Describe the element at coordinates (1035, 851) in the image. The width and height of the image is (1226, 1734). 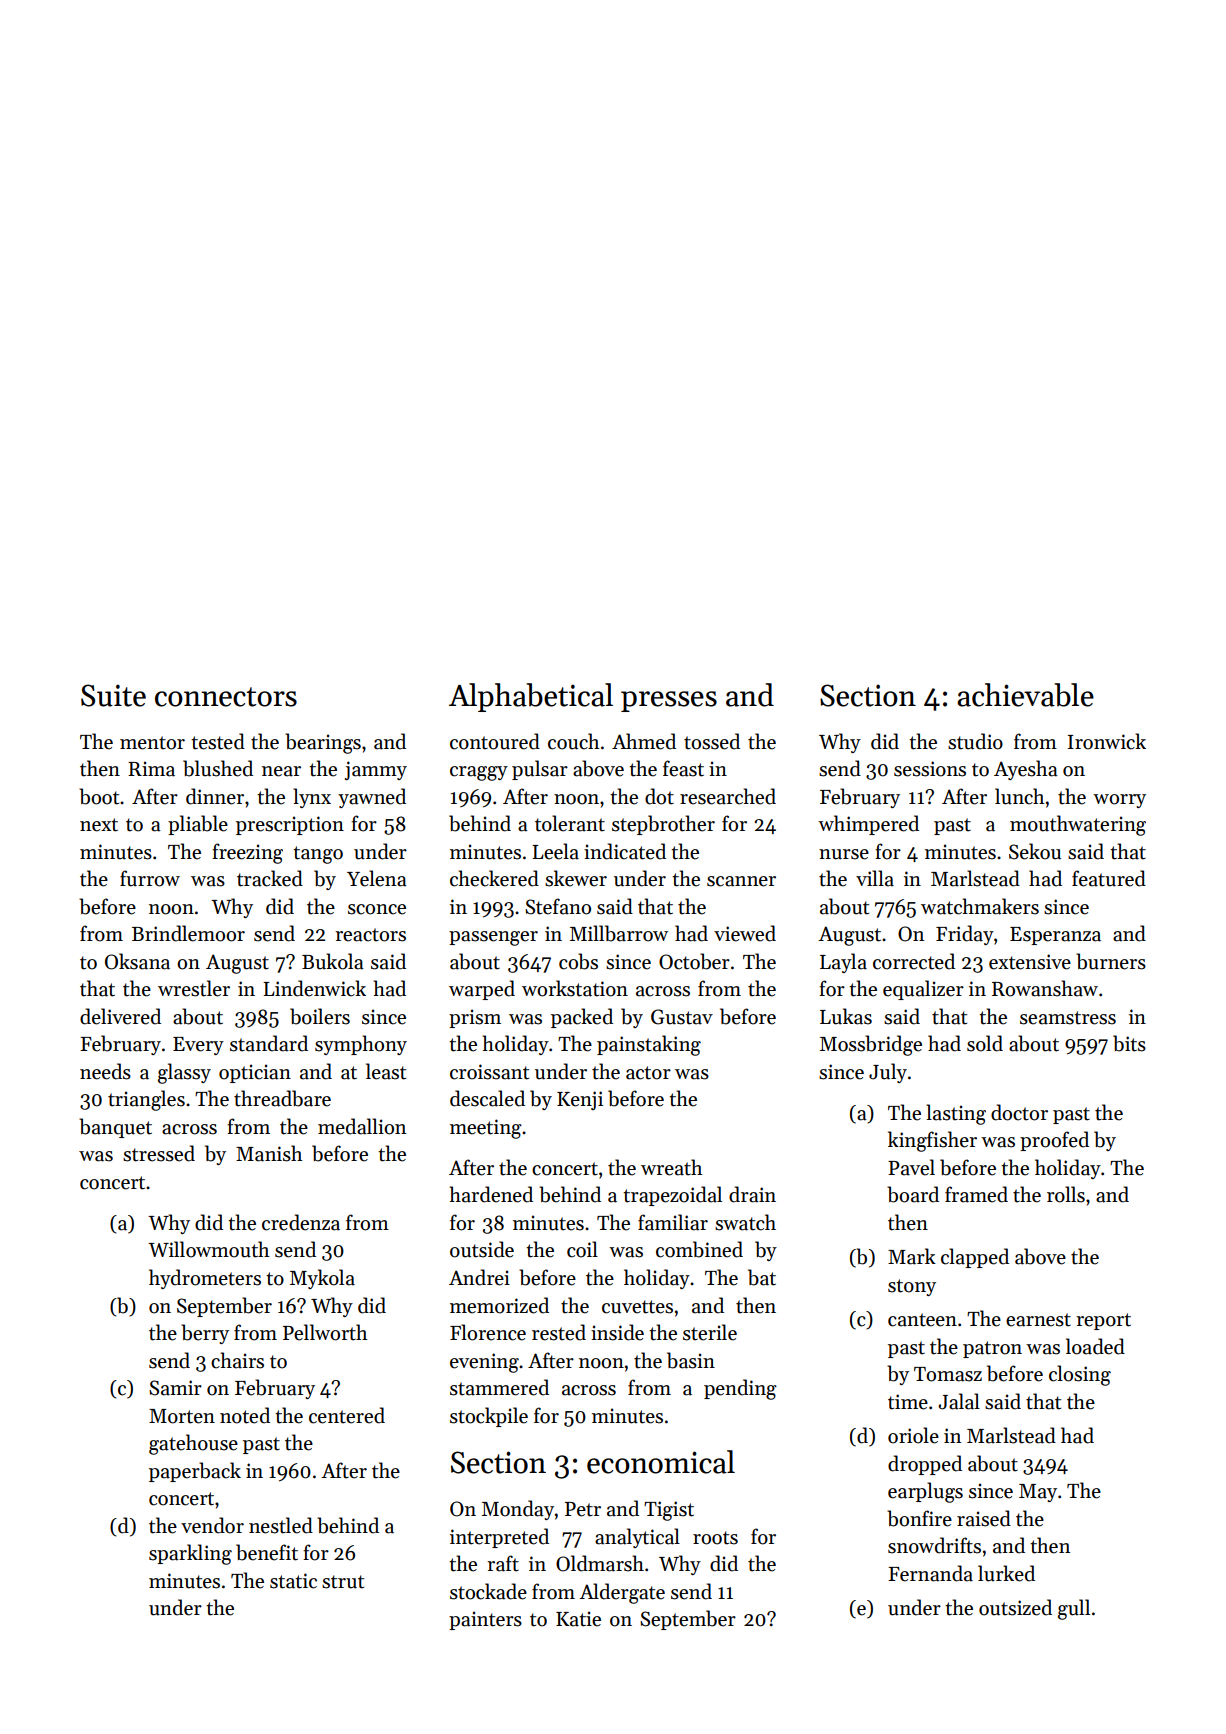
I see `Sekou` at that location.
